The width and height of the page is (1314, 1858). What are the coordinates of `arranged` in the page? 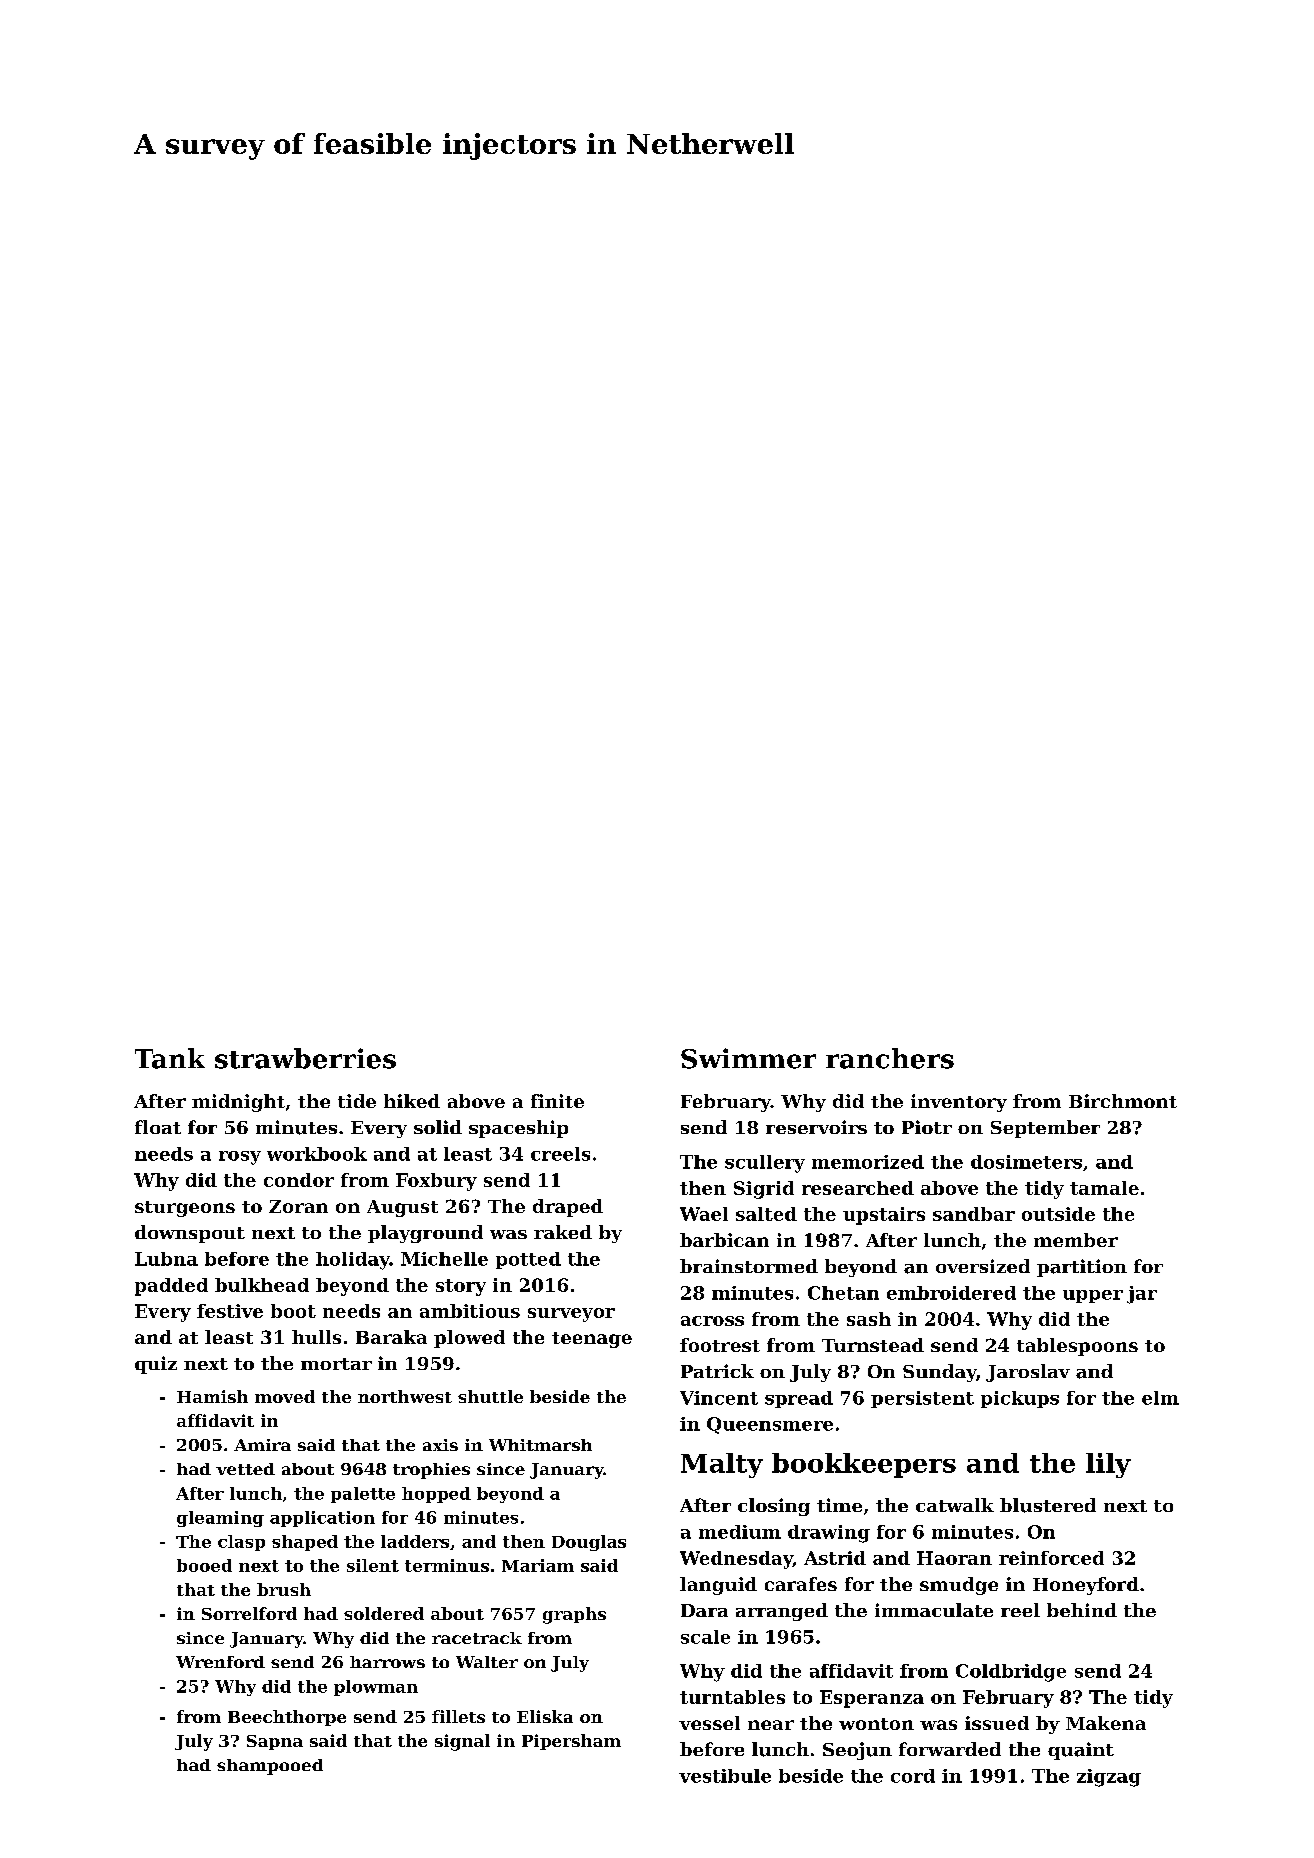 It's located at (782, 1612).
